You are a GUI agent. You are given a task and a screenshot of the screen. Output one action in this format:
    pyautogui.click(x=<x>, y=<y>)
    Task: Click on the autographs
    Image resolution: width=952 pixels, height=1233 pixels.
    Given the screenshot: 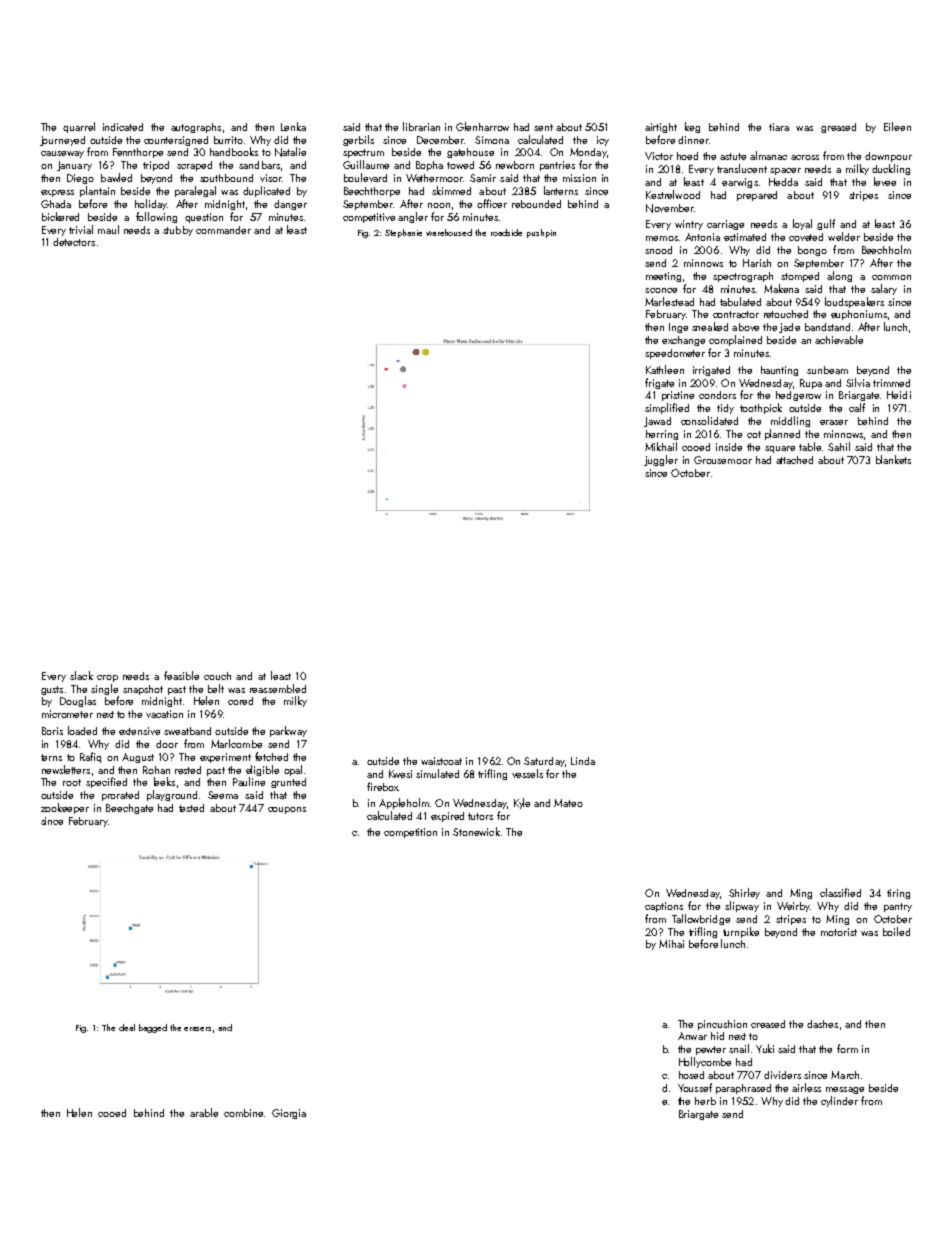 What is the action you would take?
    pyautogui.click(x=196, y=128)
